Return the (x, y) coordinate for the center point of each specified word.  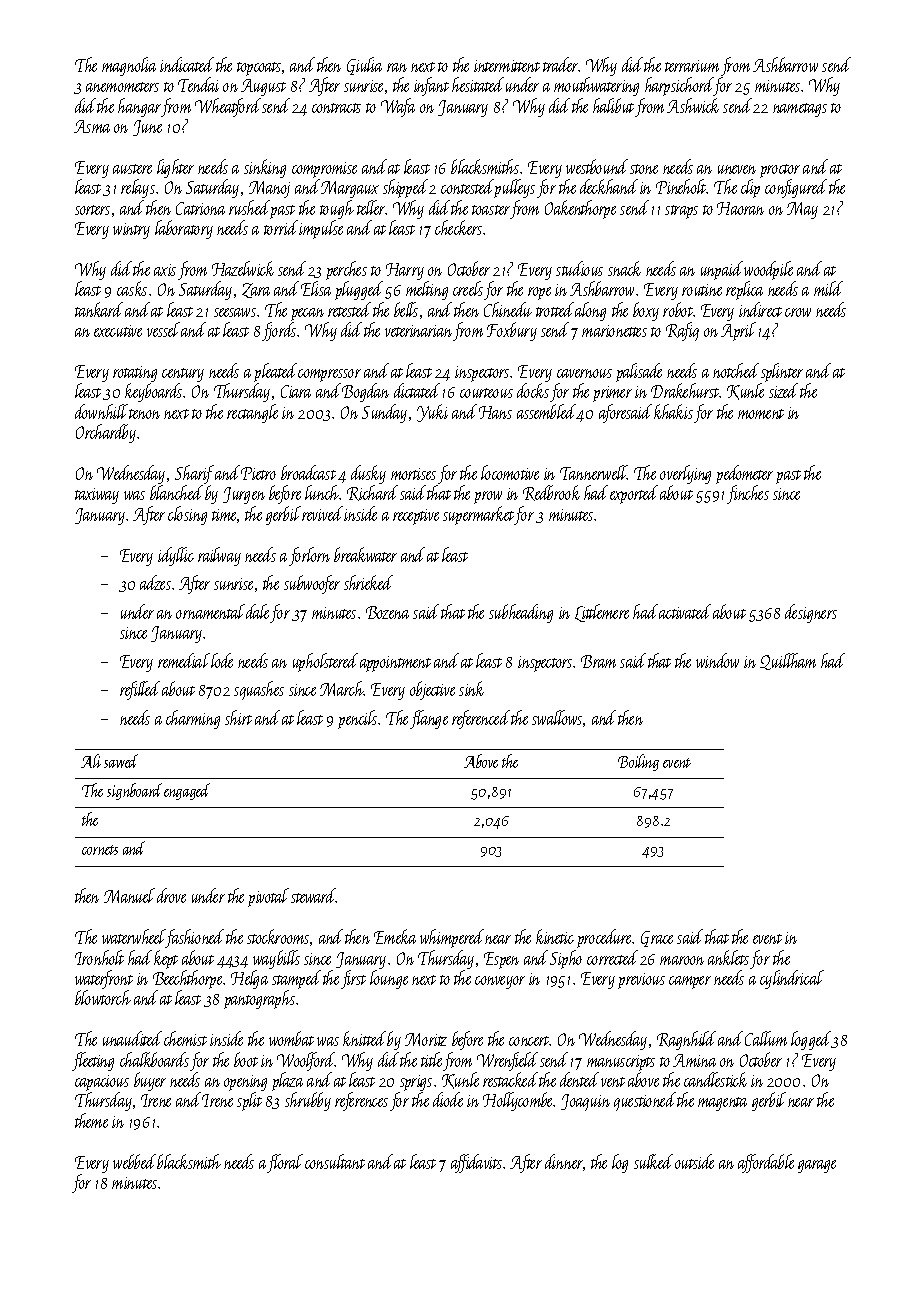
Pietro (258, 473)
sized (782, 391)
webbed (134, 1161)
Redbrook (551, 493)
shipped (405, 188)
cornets (100, 850)
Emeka (395, 936)
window (717, 660)
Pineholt (681, 186)
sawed (121, 761)
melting (427, 290)
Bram (598, 661)
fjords (279, 331)
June (147, 128)
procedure (605, 938)
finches (748, 494)
